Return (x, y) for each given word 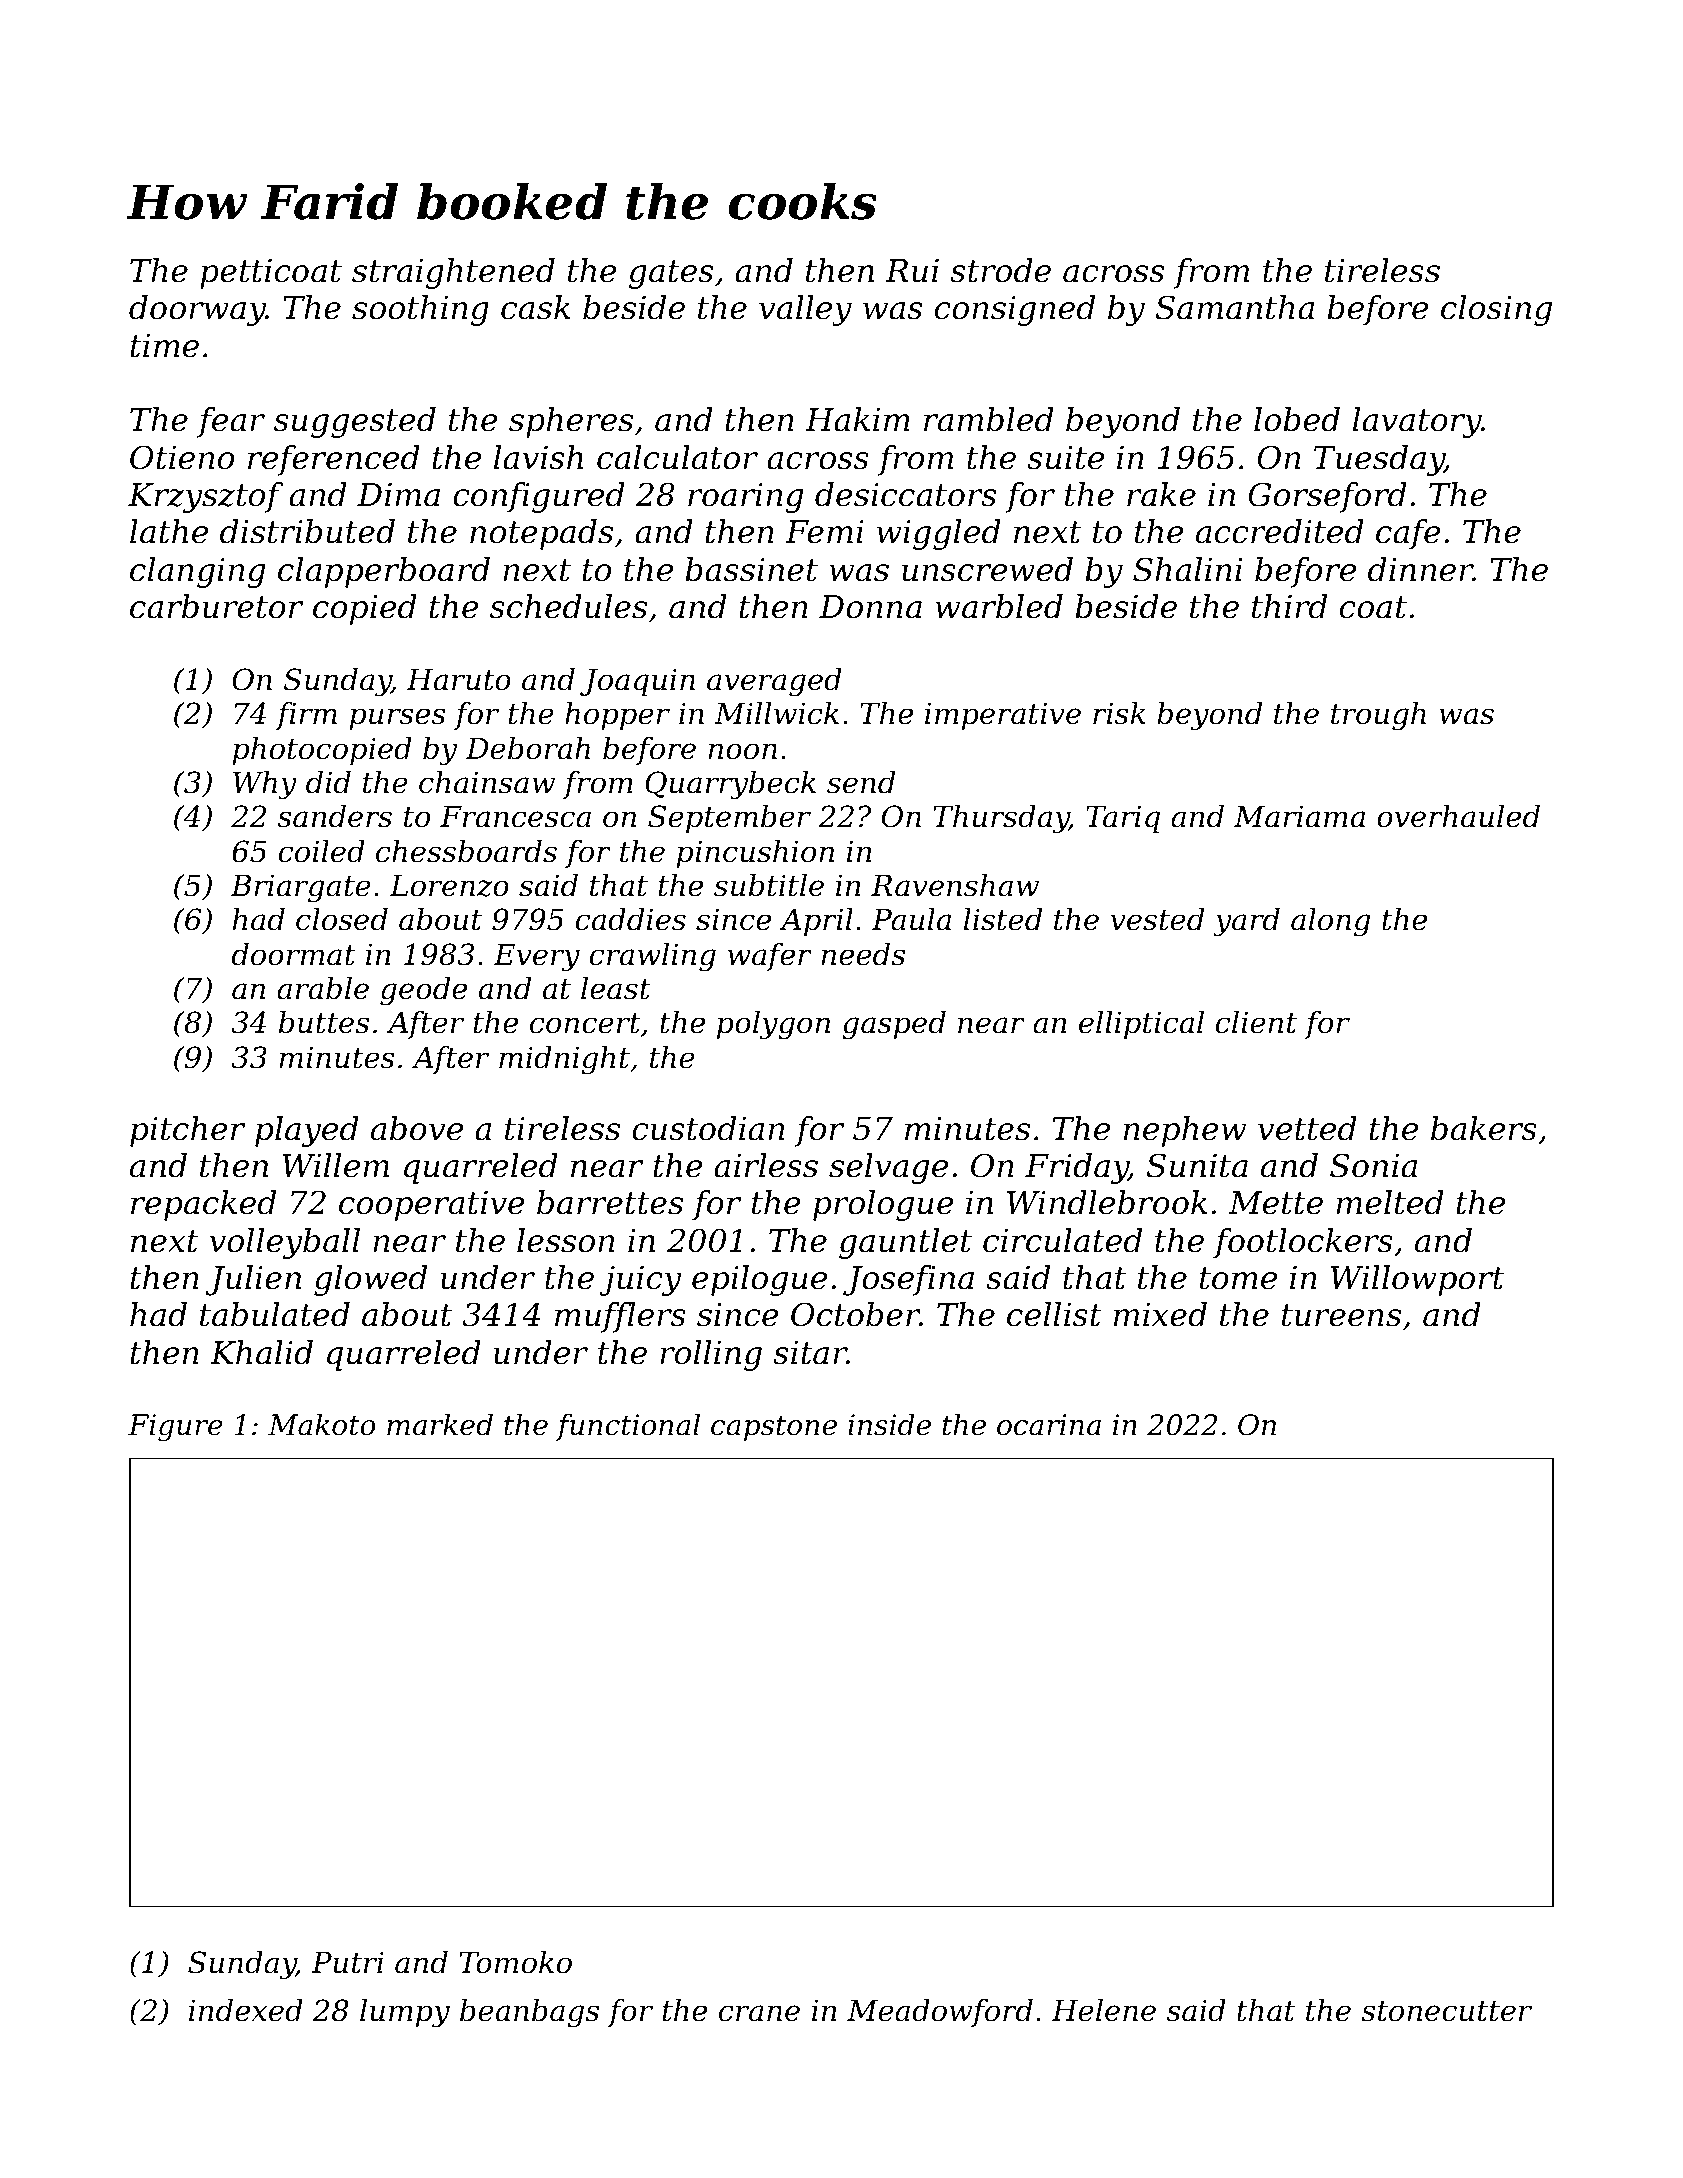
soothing (420, 310)
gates (671, 274)
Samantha (1234, 307)
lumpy (405, 2013)
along (1331, 922)
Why (265, 785)
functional (628, 1427)
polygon (773, 1025)
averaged (774, 682)
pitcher (187, 1131)
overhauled (1458, 816)
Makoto (321, 1424)
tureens (1341, 1315)
